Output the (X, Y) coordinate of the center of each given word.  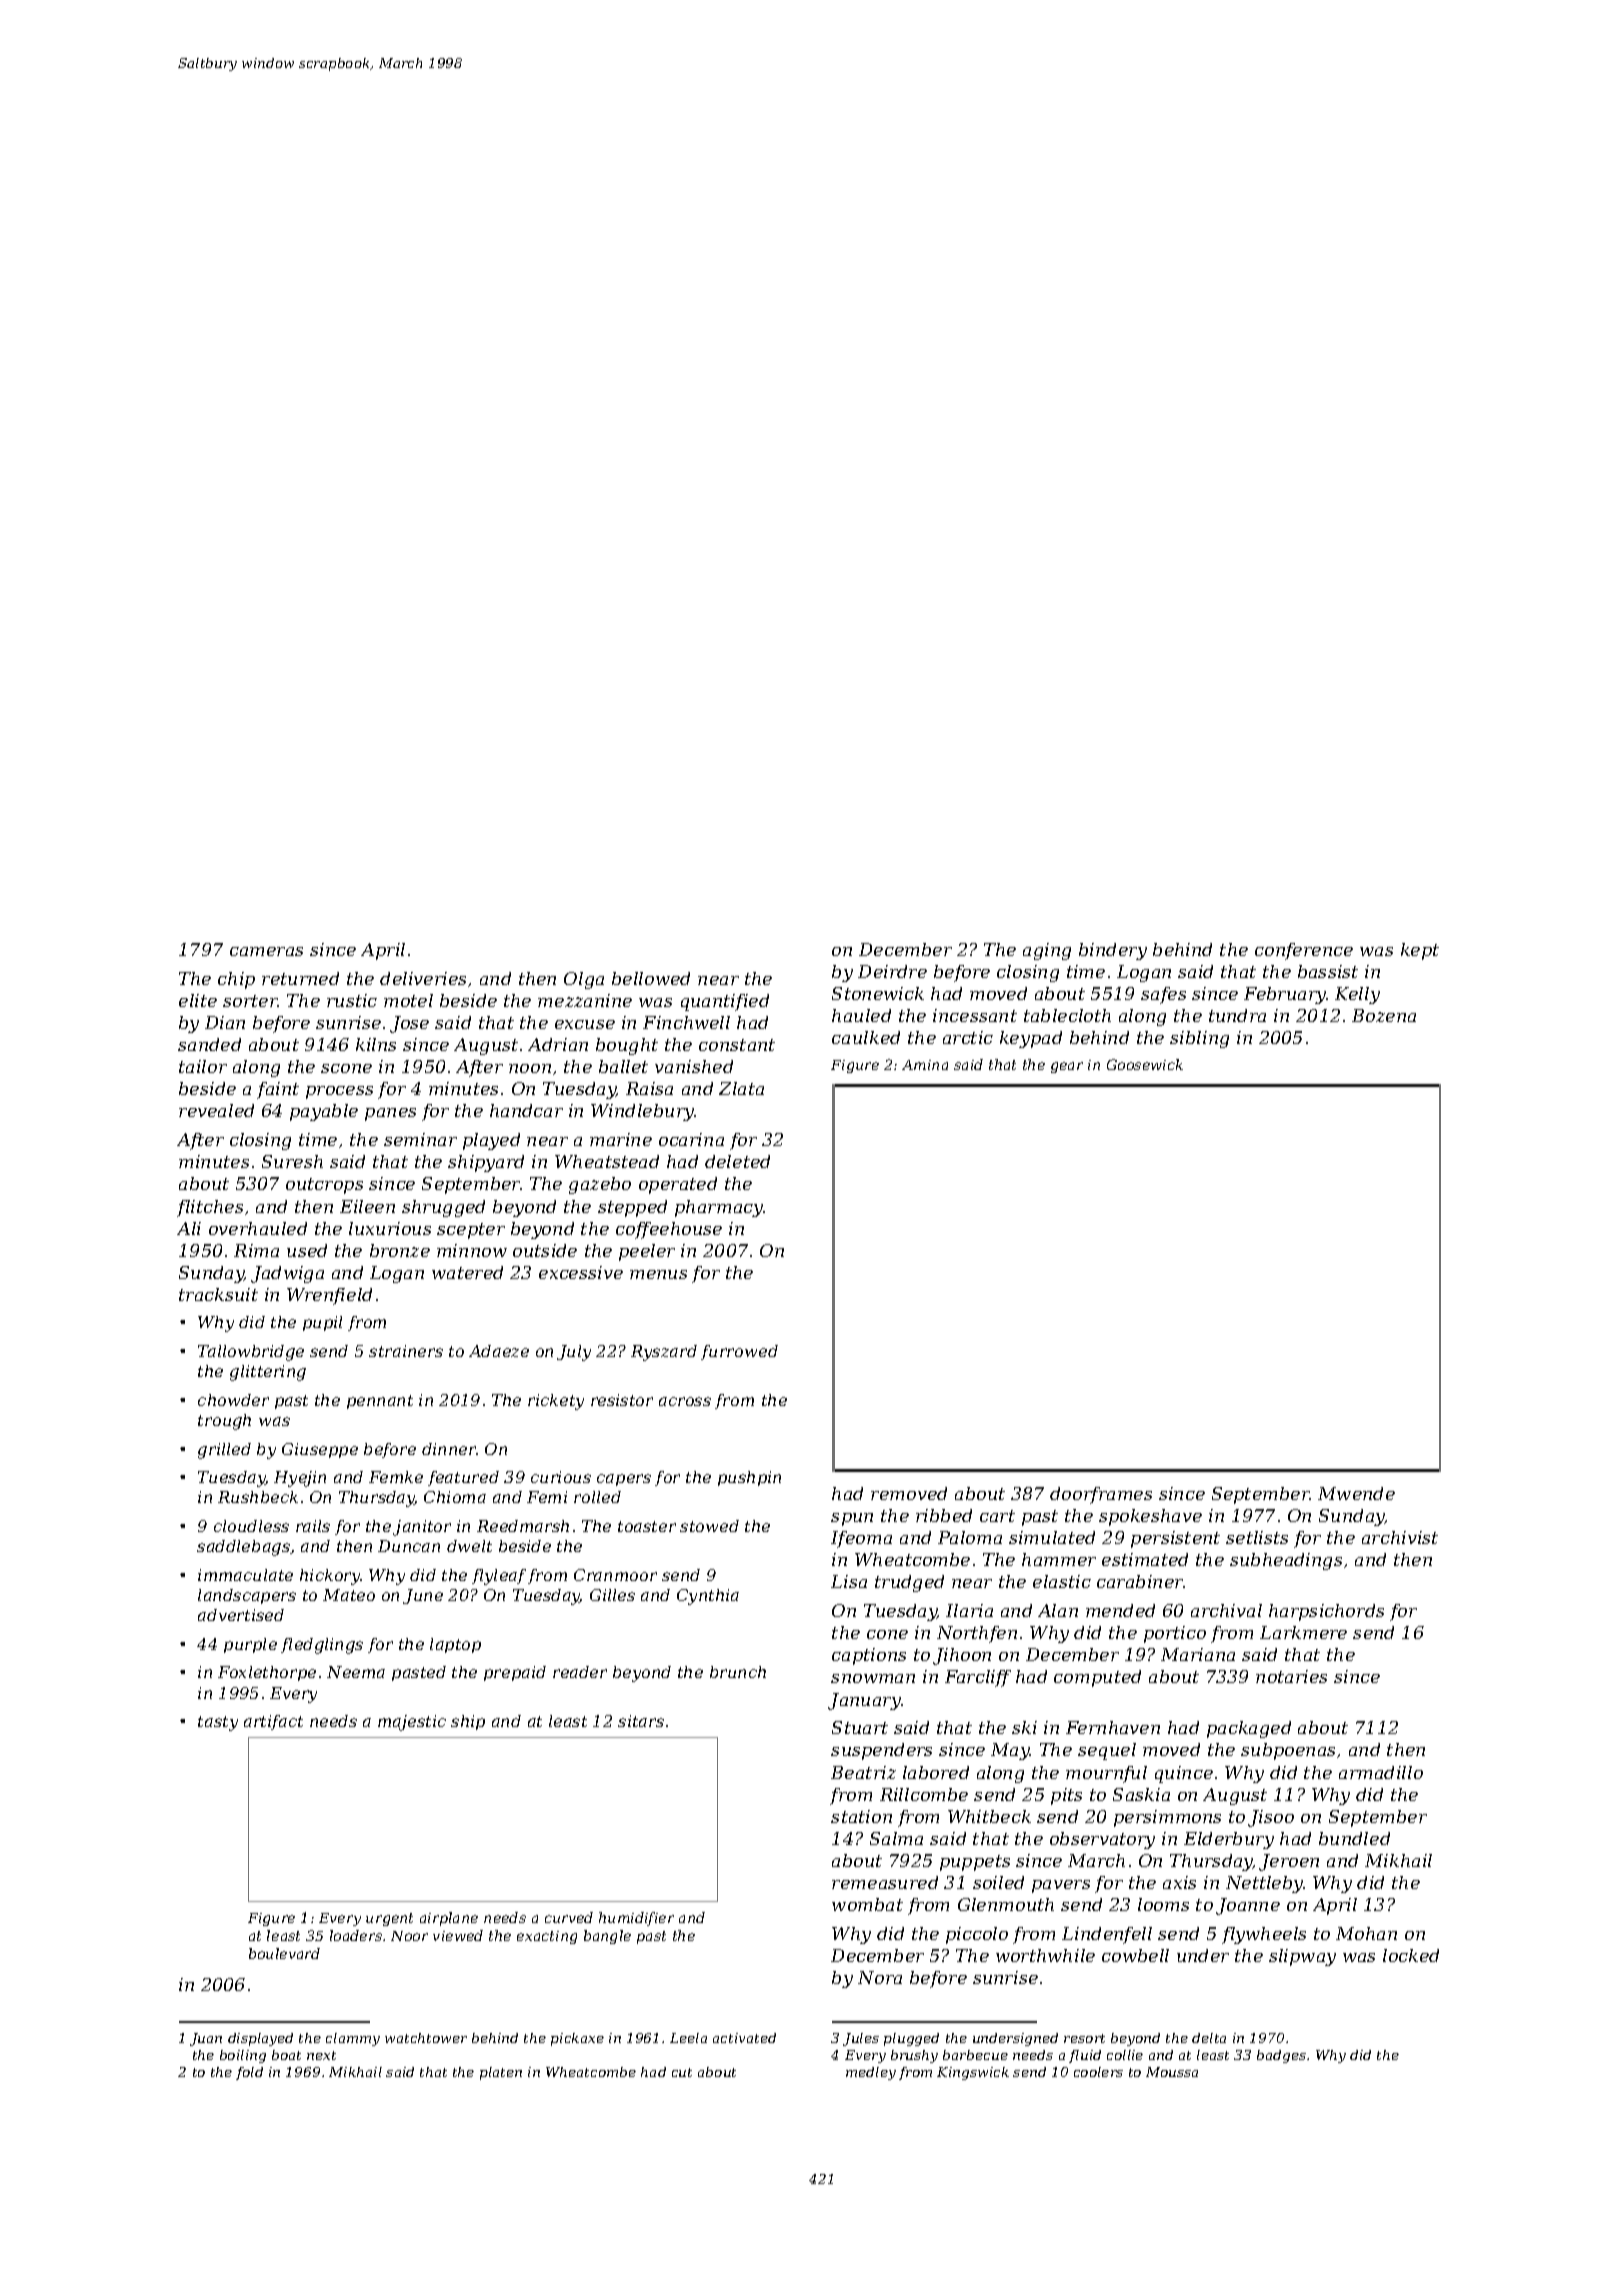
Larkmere (1303, 1632)
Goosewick (1145, 1064)
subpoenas (1288, 1751)
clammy (353, 2039)
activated (744, 2038)
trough (224, 1422)
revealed (216, 1110)
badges (1281, 2056)
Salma (896, 1838)
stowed (709, 1526)
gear (1067, 1067)
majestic (412, 1723)
